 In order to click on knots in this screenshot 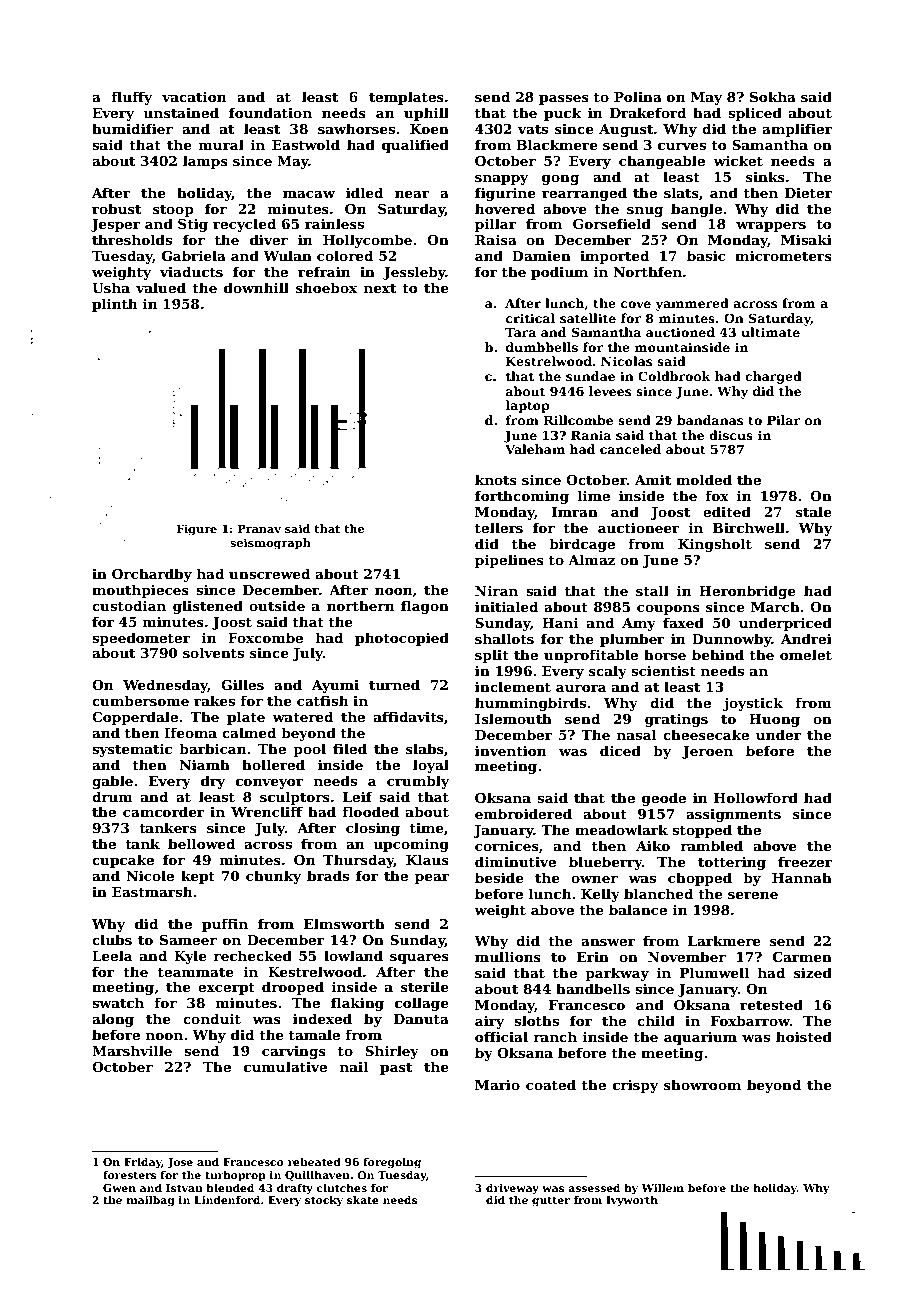, I will do `click(496, 479)`.
